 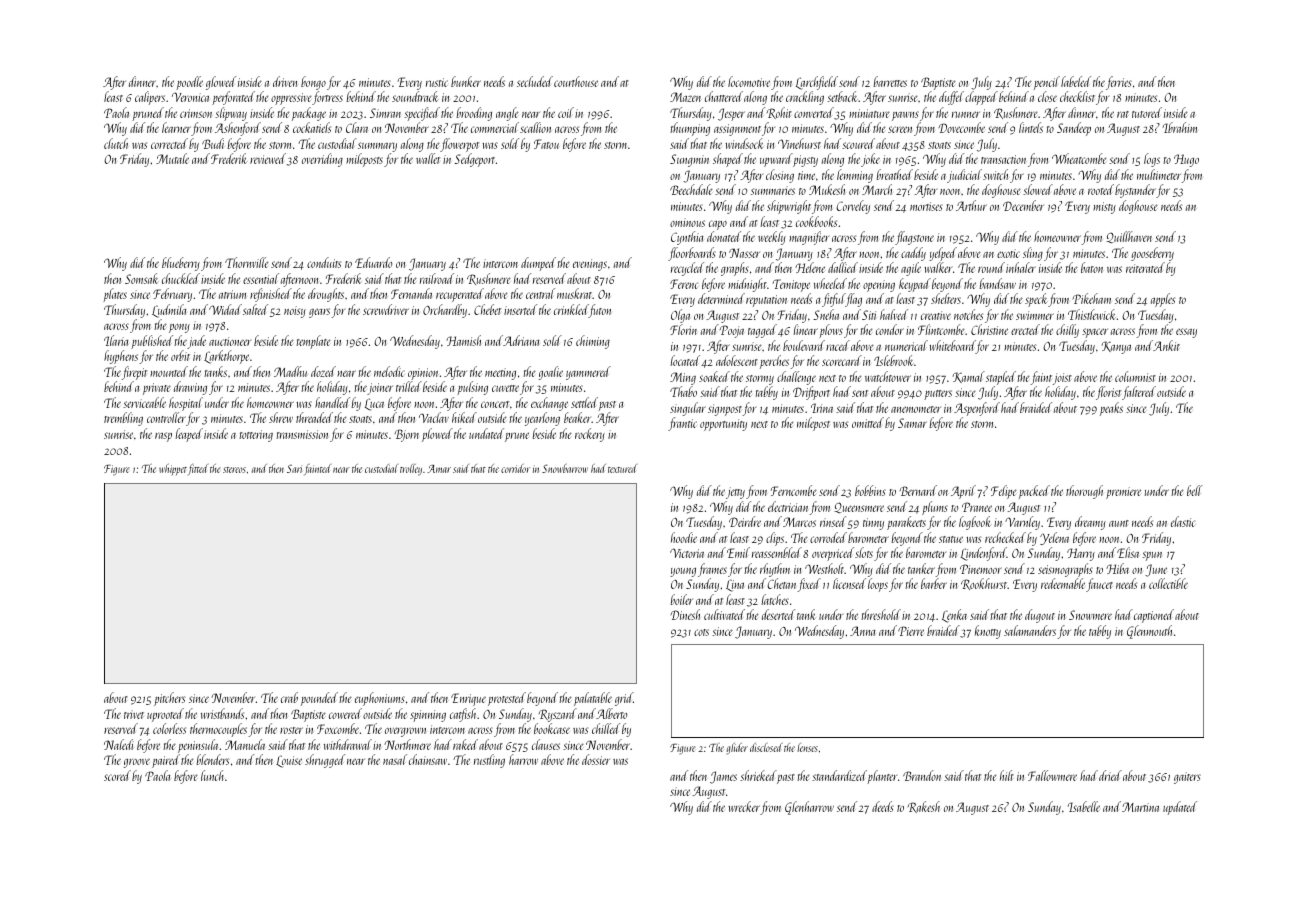 I want to click on slowed, so click(x=1038, y=189).
